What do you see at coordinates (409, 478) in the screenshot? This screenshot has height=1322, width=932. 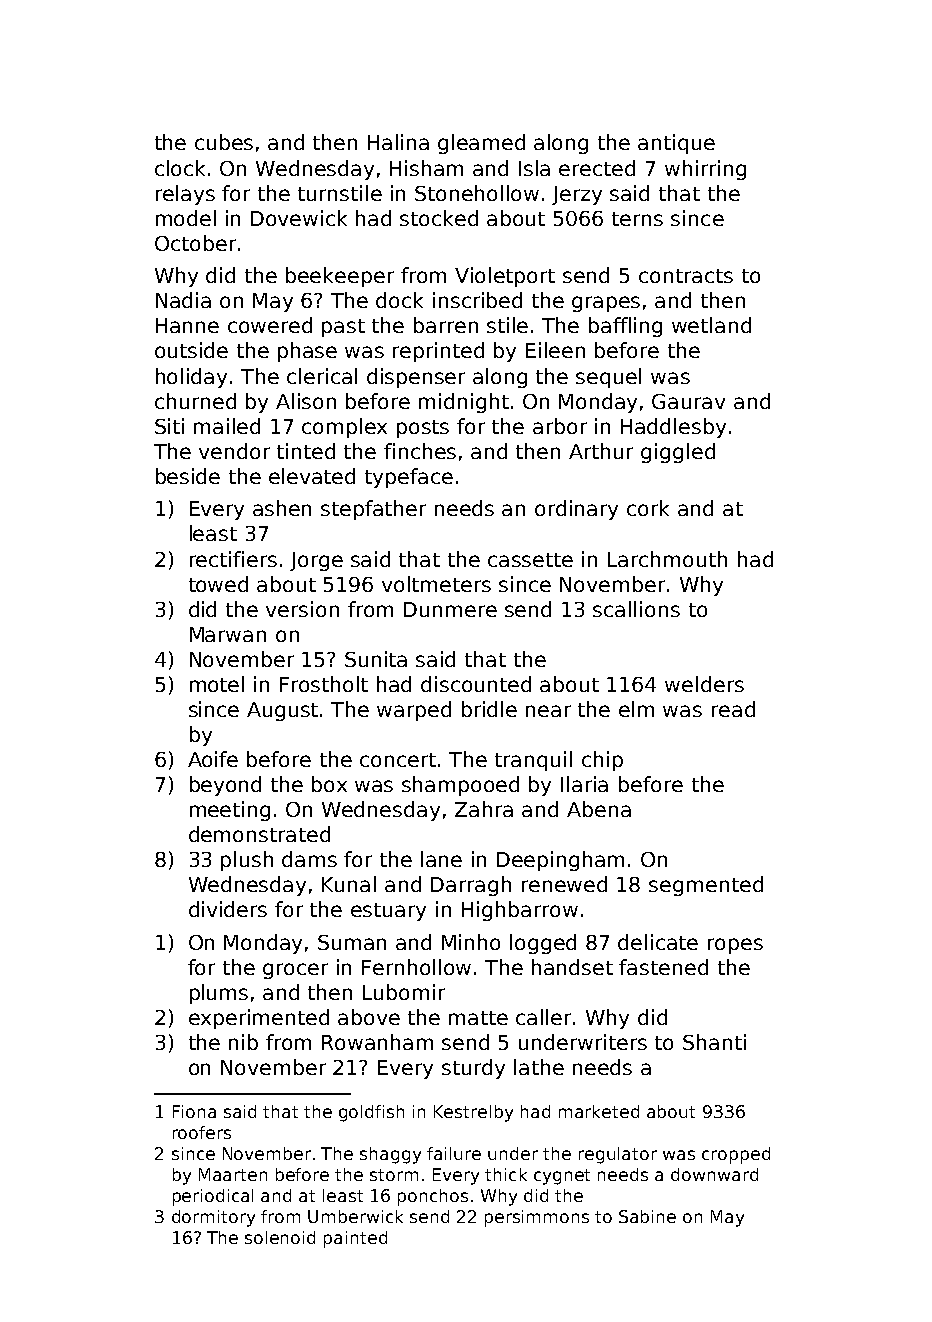 I see `typeface` at bounding box center [409, 478].
